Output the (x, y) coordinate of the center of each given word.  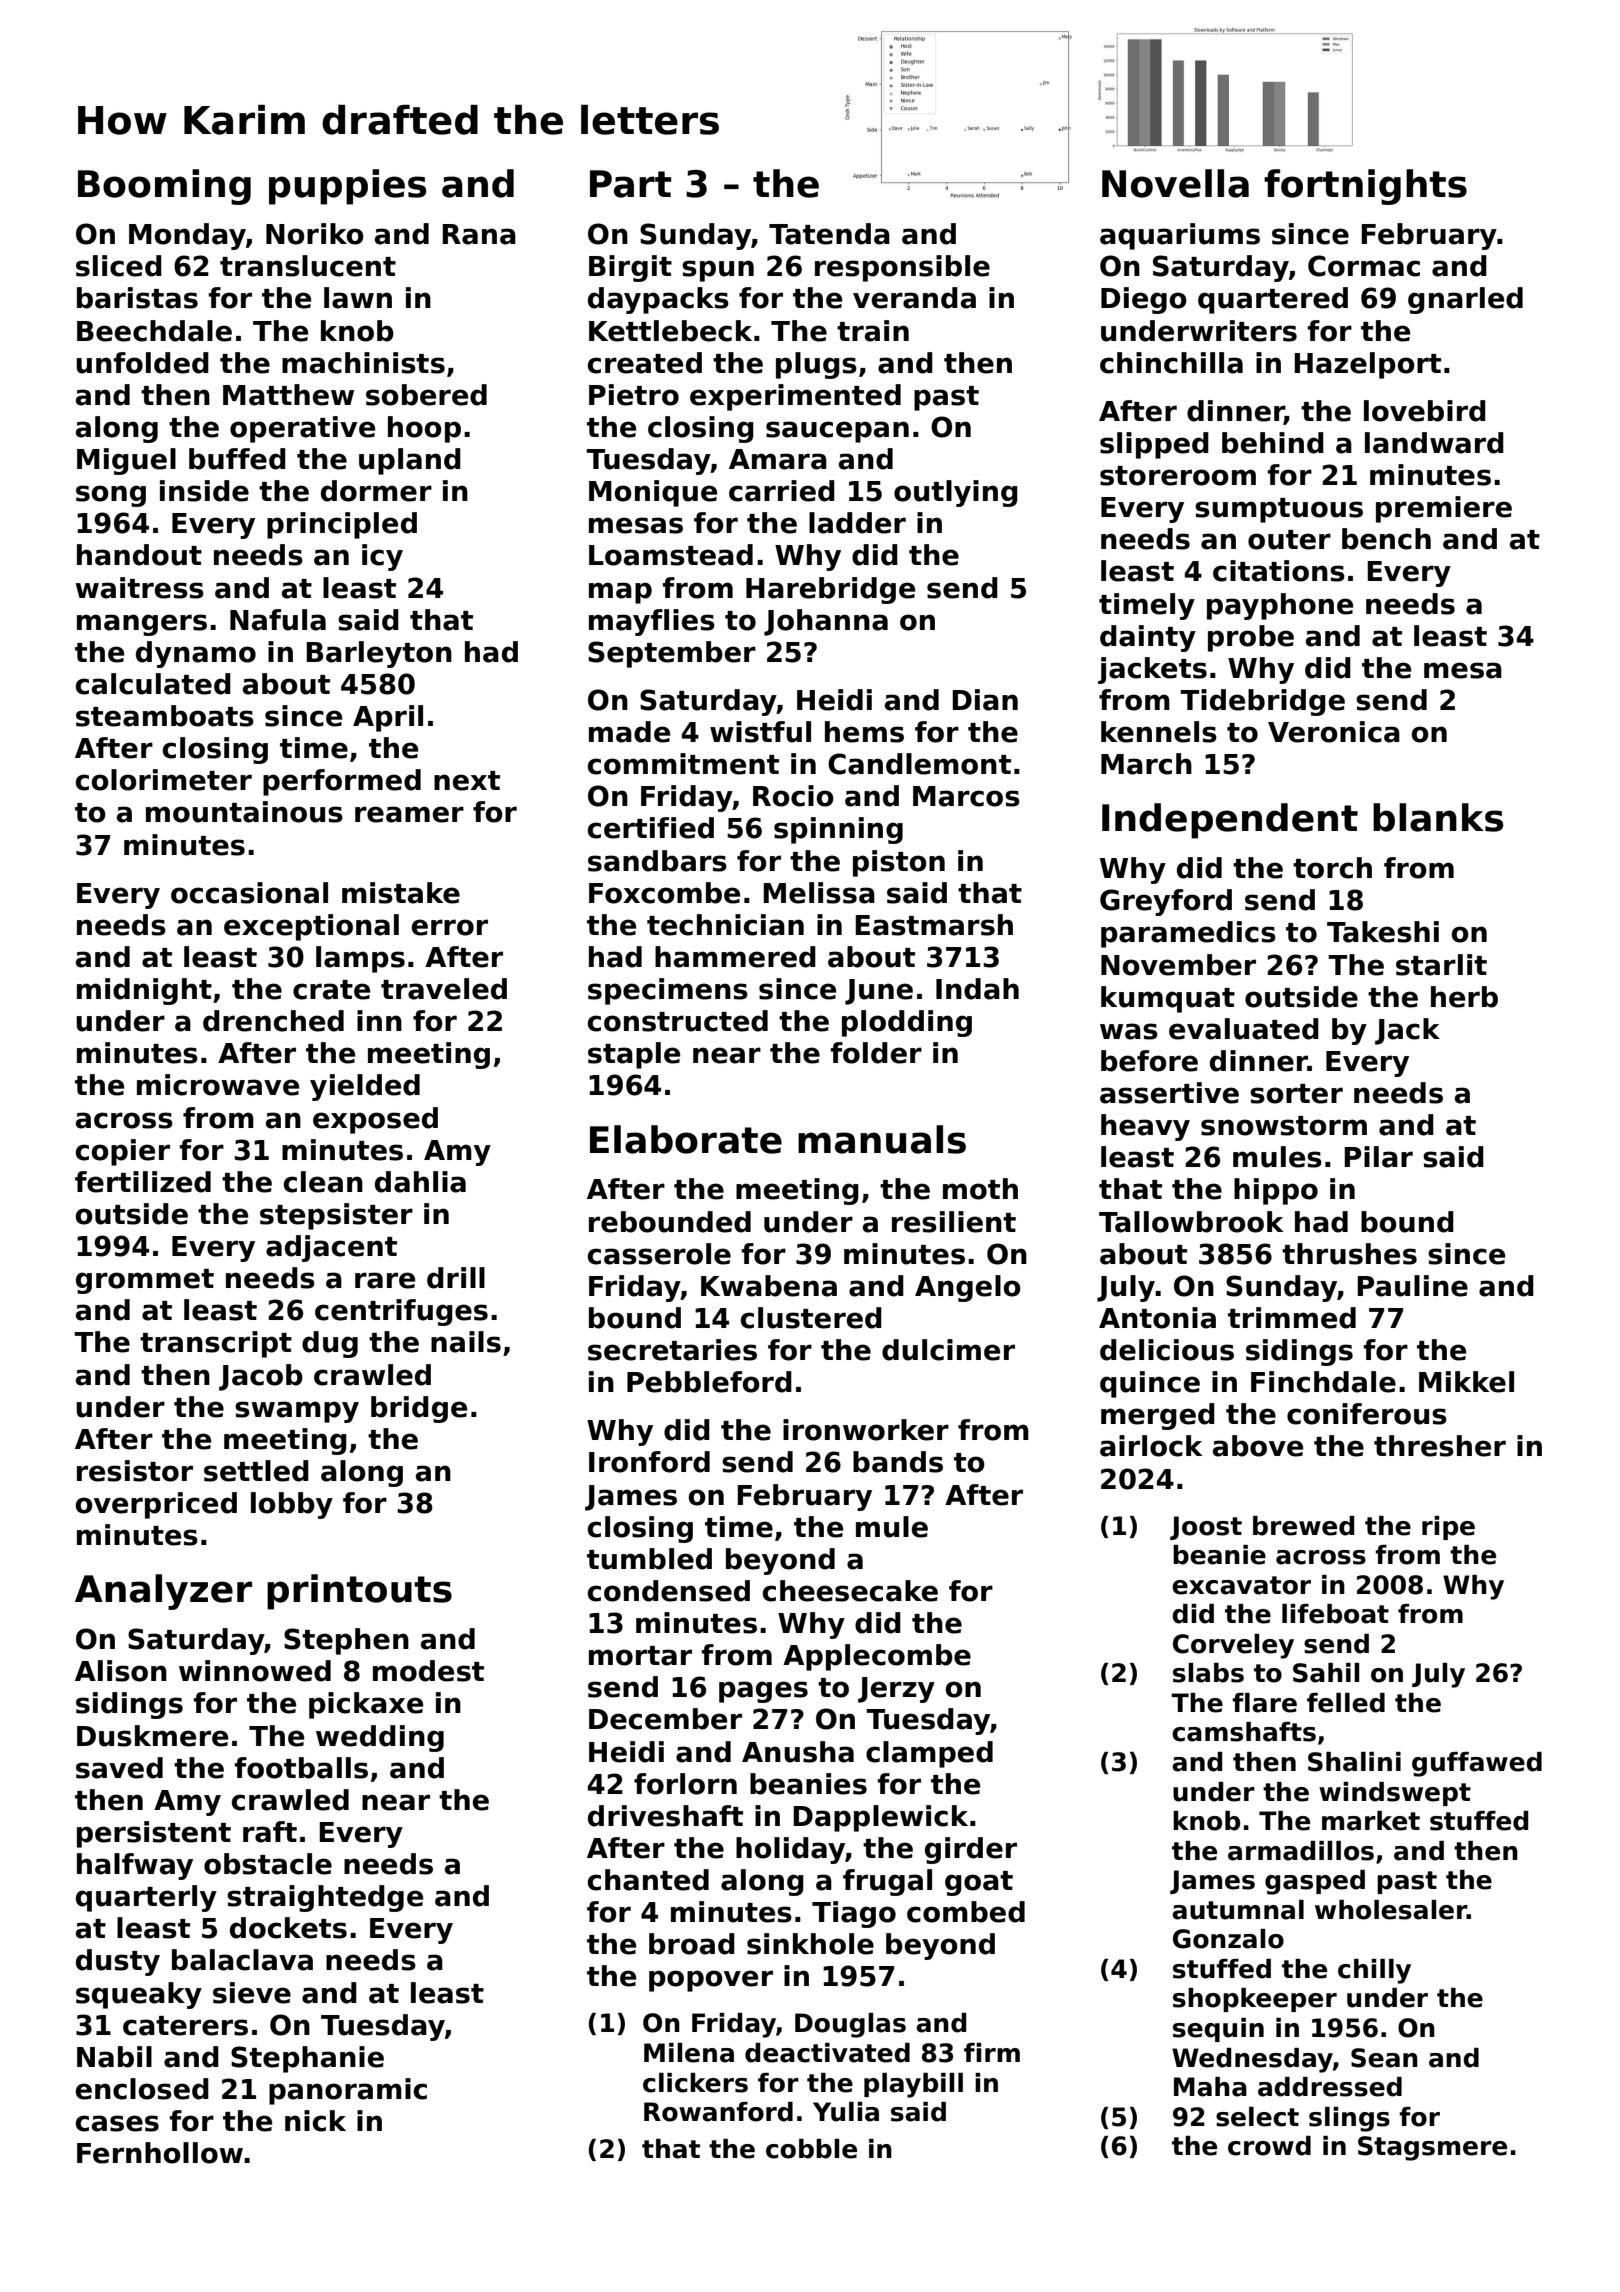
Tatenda (829, 234)
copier (123, 1152)
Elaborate (686, 1139)
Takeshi (1383, 932)
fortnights (1365, 187)
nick (315, 2121)
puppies (347, 187)
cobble (811, 2149)
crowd (1269, 2146)
